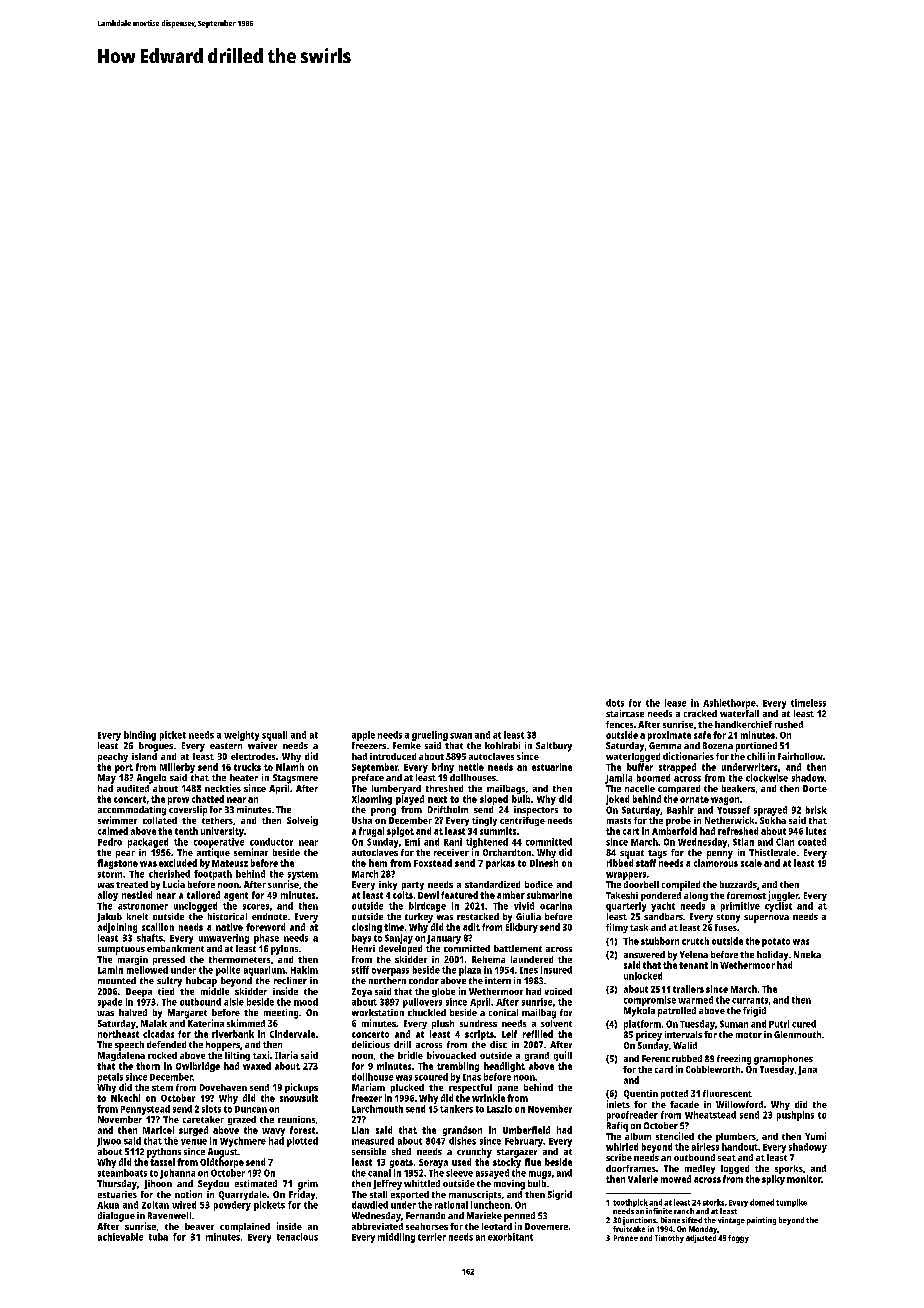 The image size is (924, 1308). Describe the element at coordinates (371, 832) in the screenshot. I see `frugal` at that location.
